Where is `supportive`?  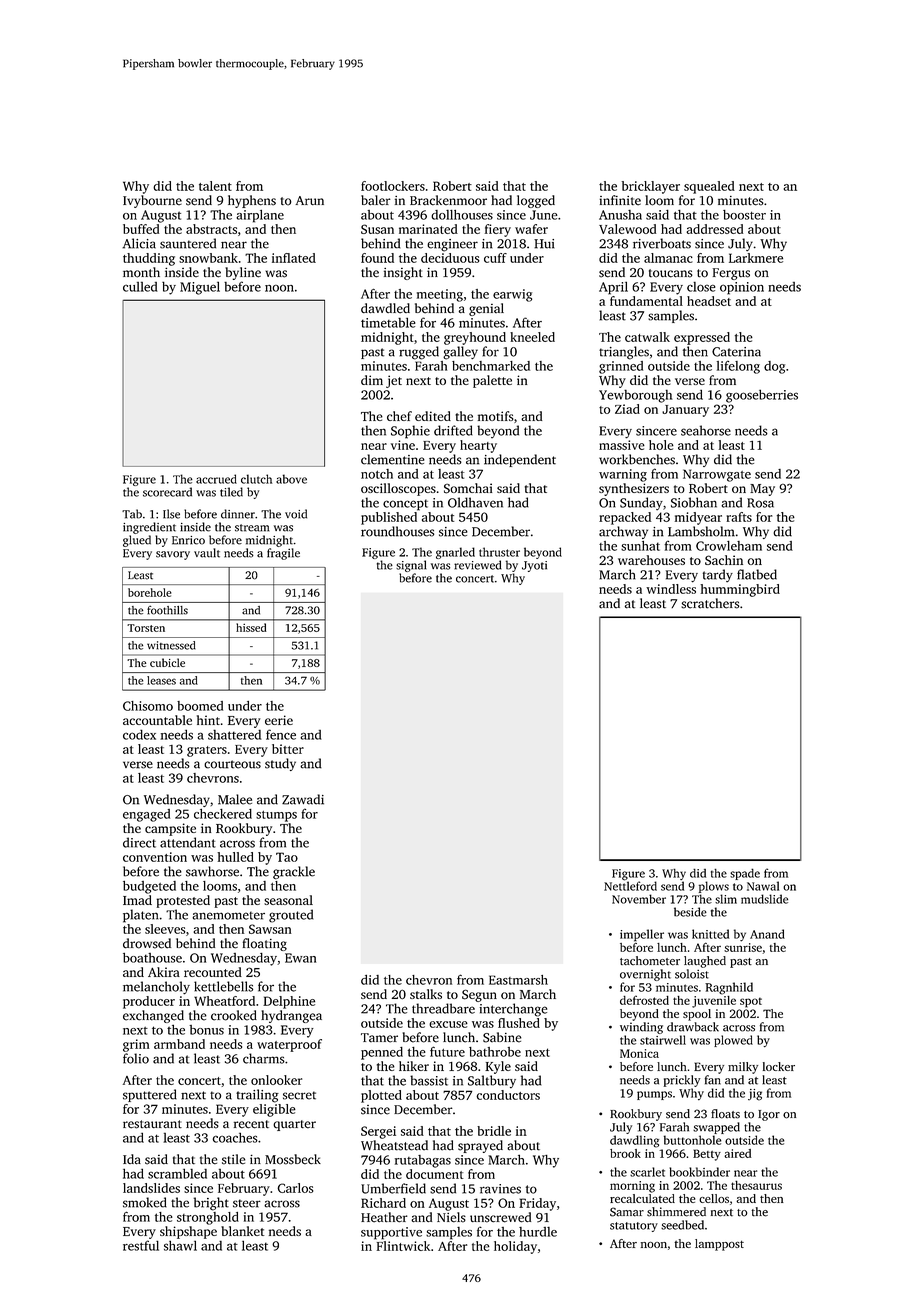
supportive is located at coordinates (391, 1233).
